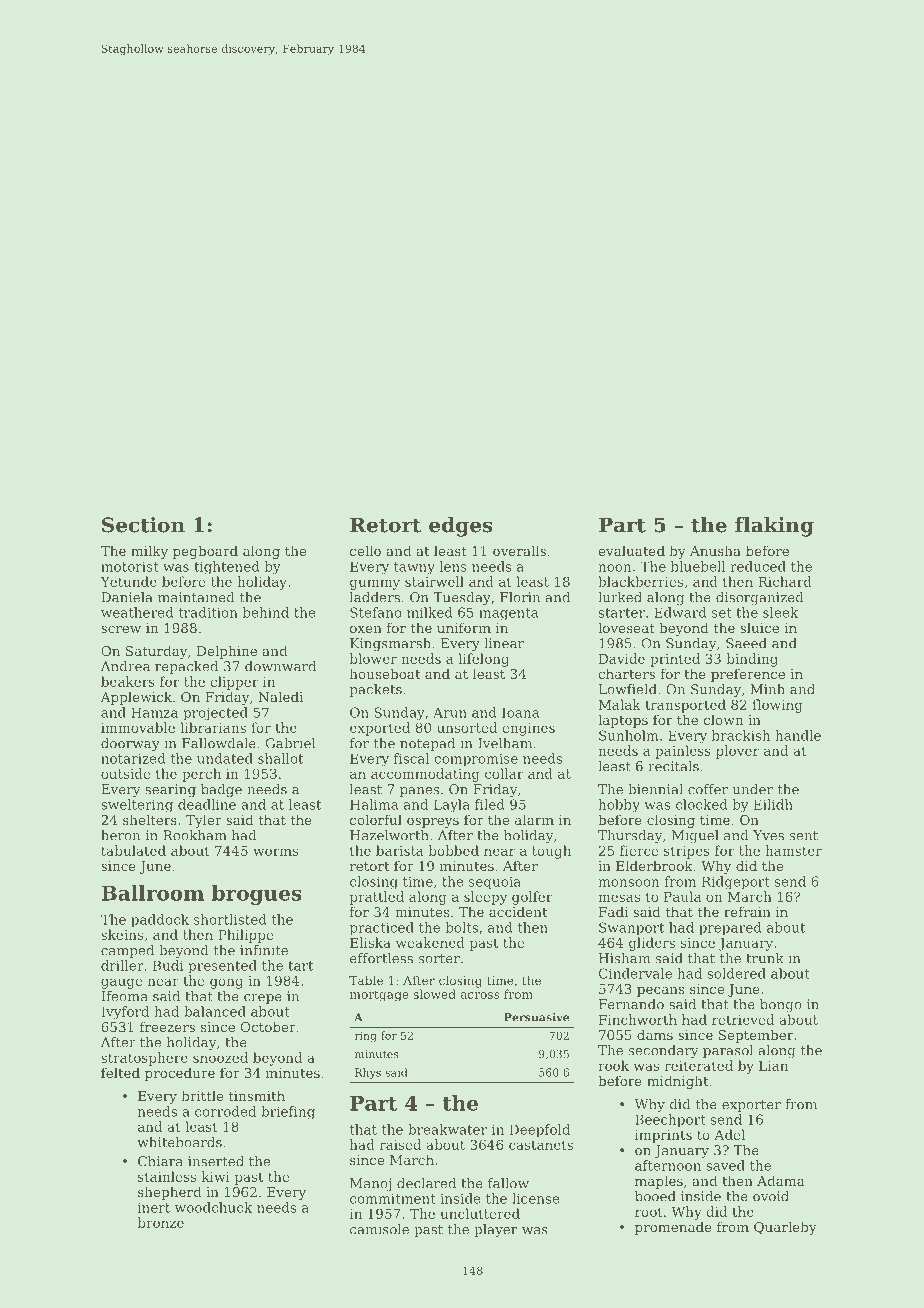 Image resolution: width=924 pixels, height=1308 pixels. I want to click on root, so click(649, 1212).
